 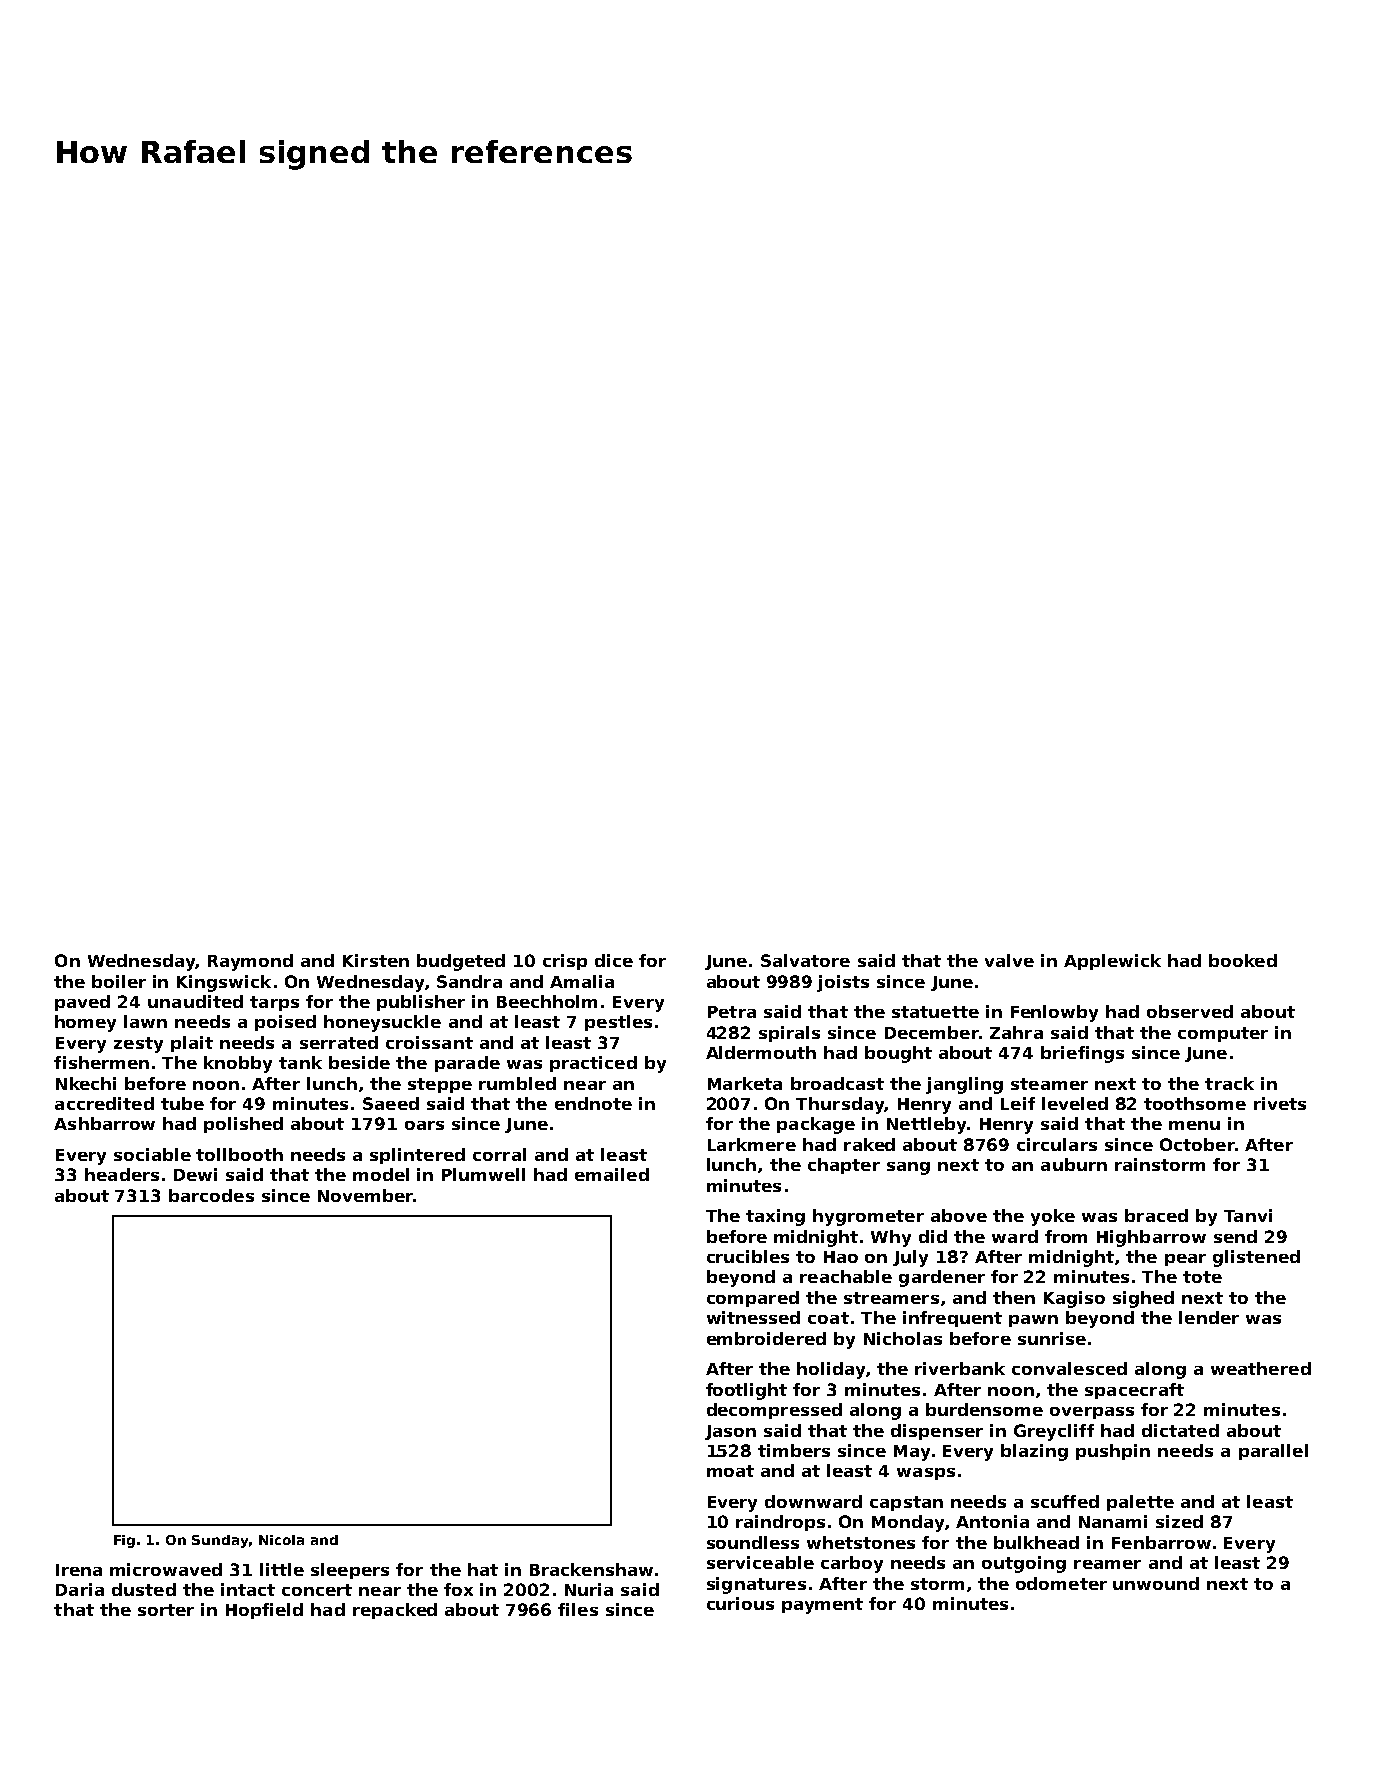 What do you see at coordinates (119, 981) in the screenshot?
I see `boiler` at bounding box center [119, 981].
